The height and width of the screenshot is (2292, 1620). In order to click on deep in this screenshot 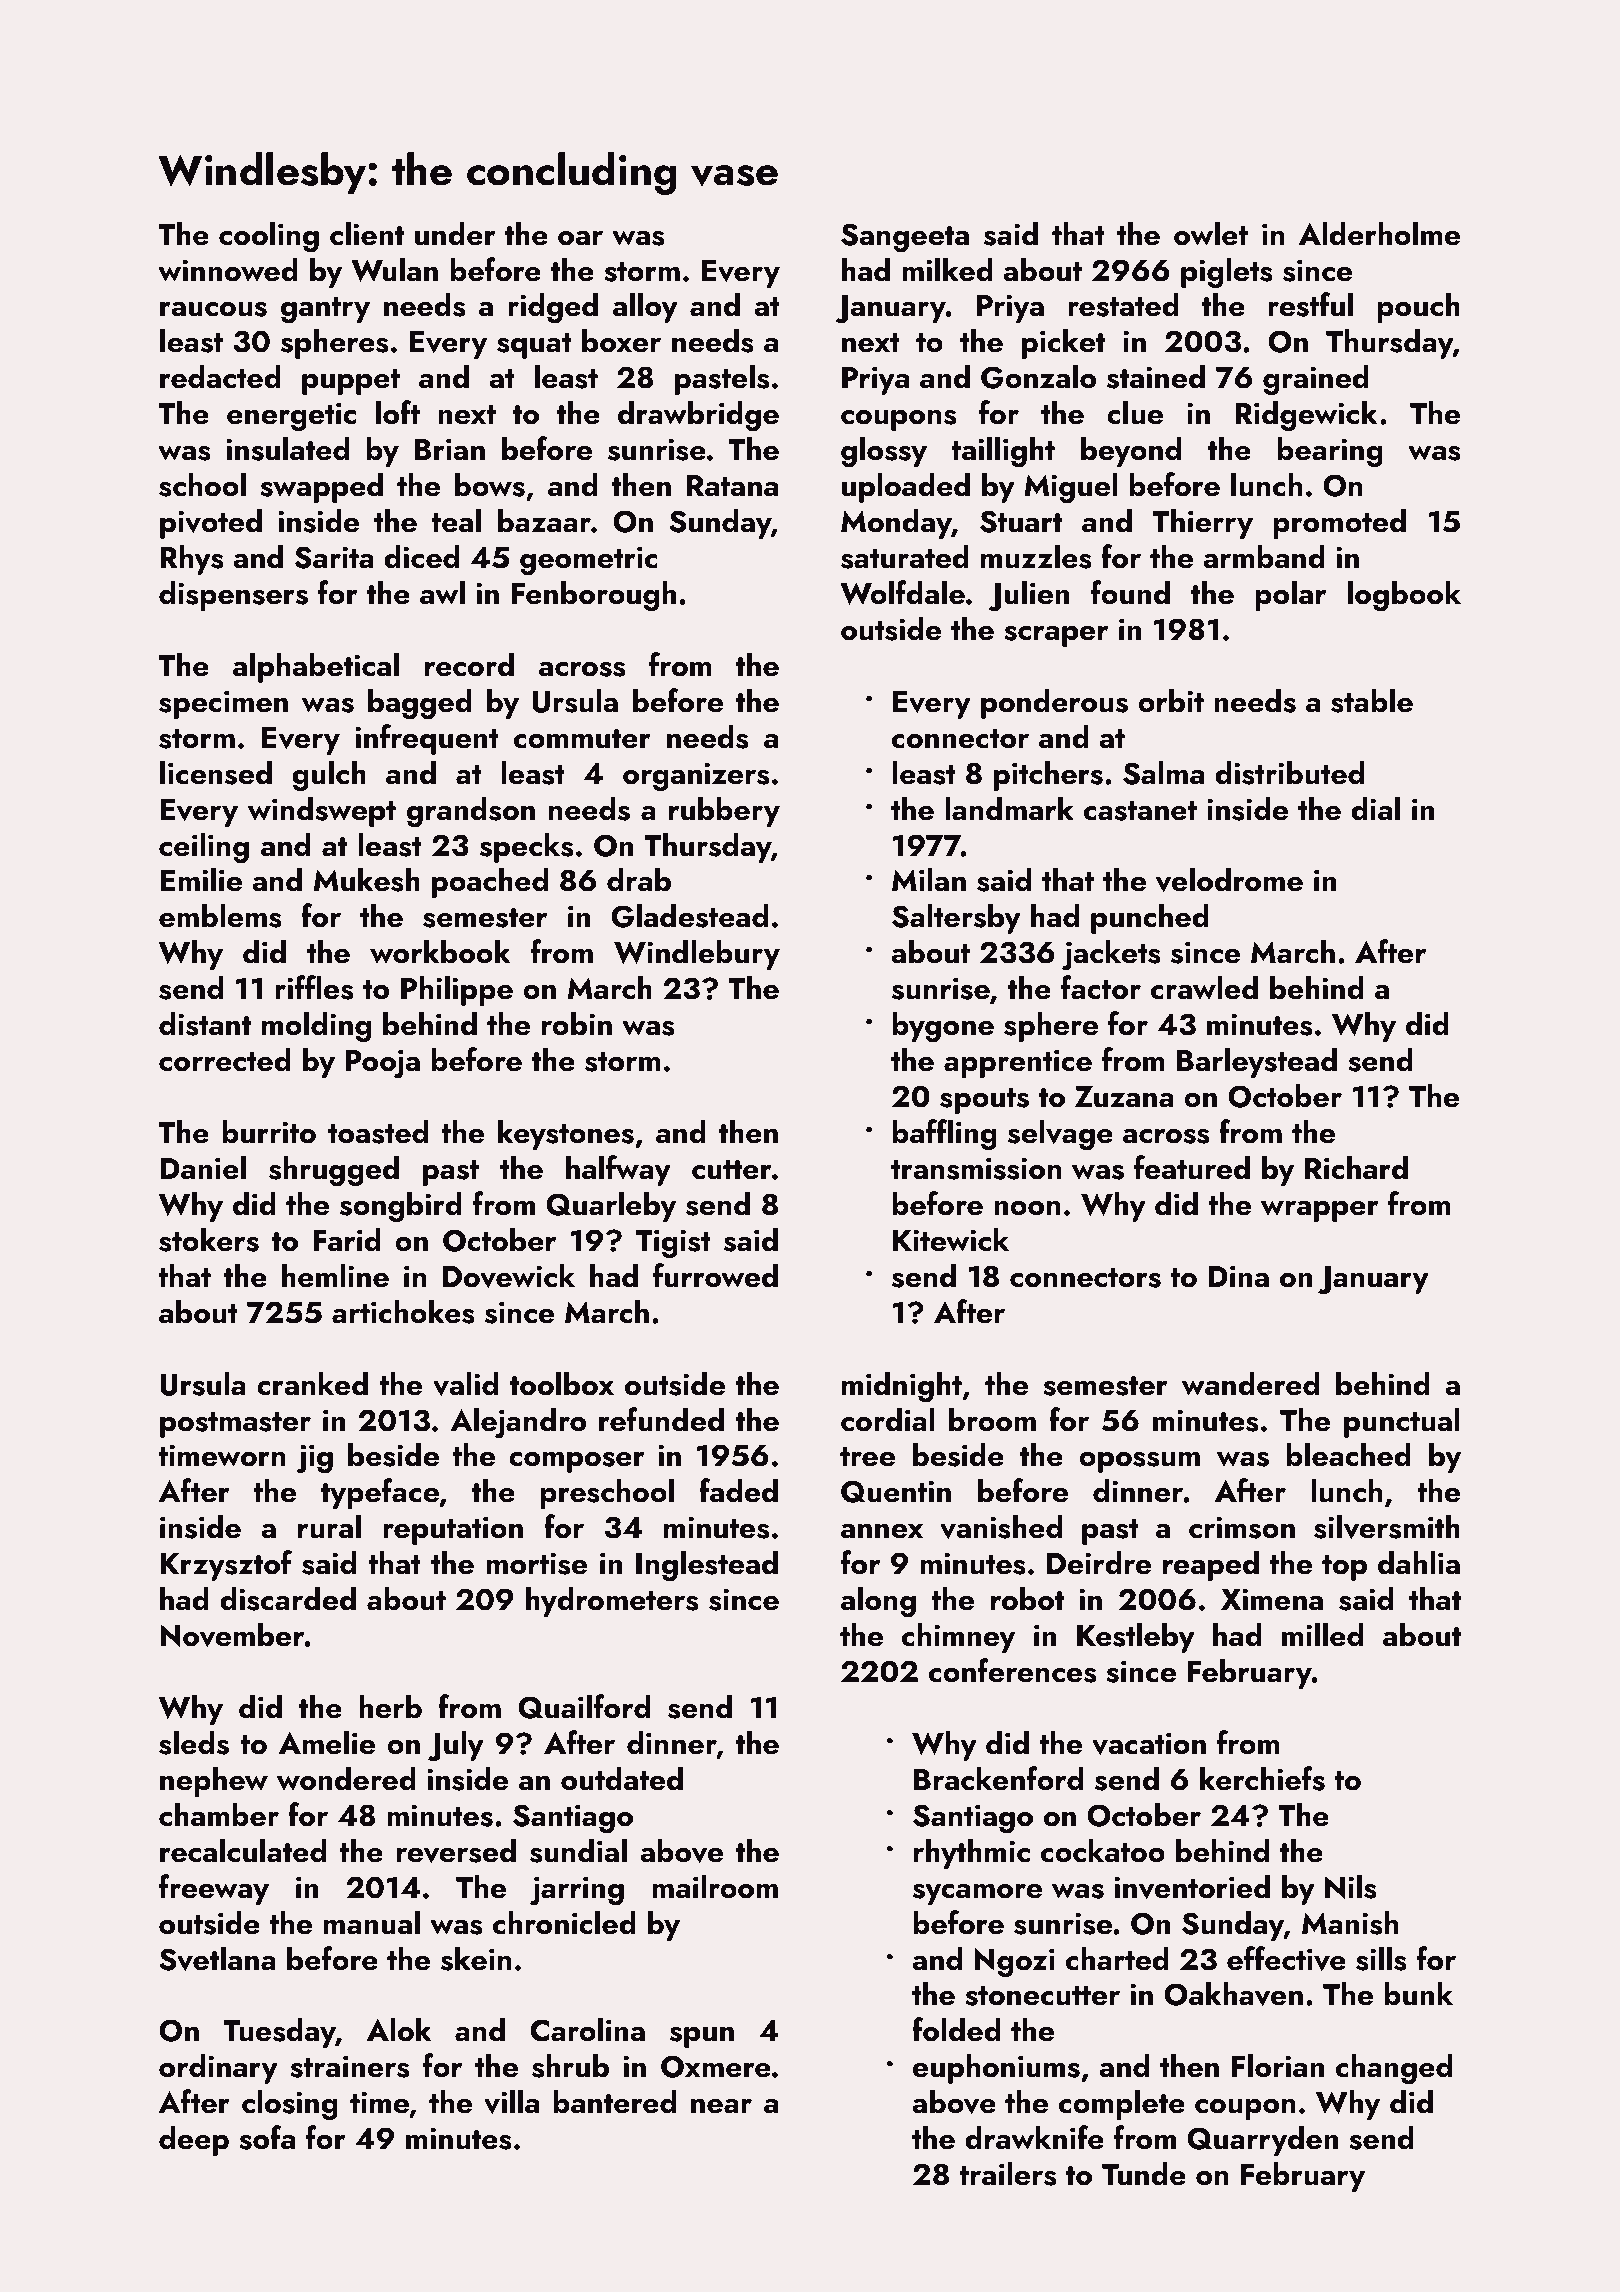, I will do `click(194, 2140)`.
